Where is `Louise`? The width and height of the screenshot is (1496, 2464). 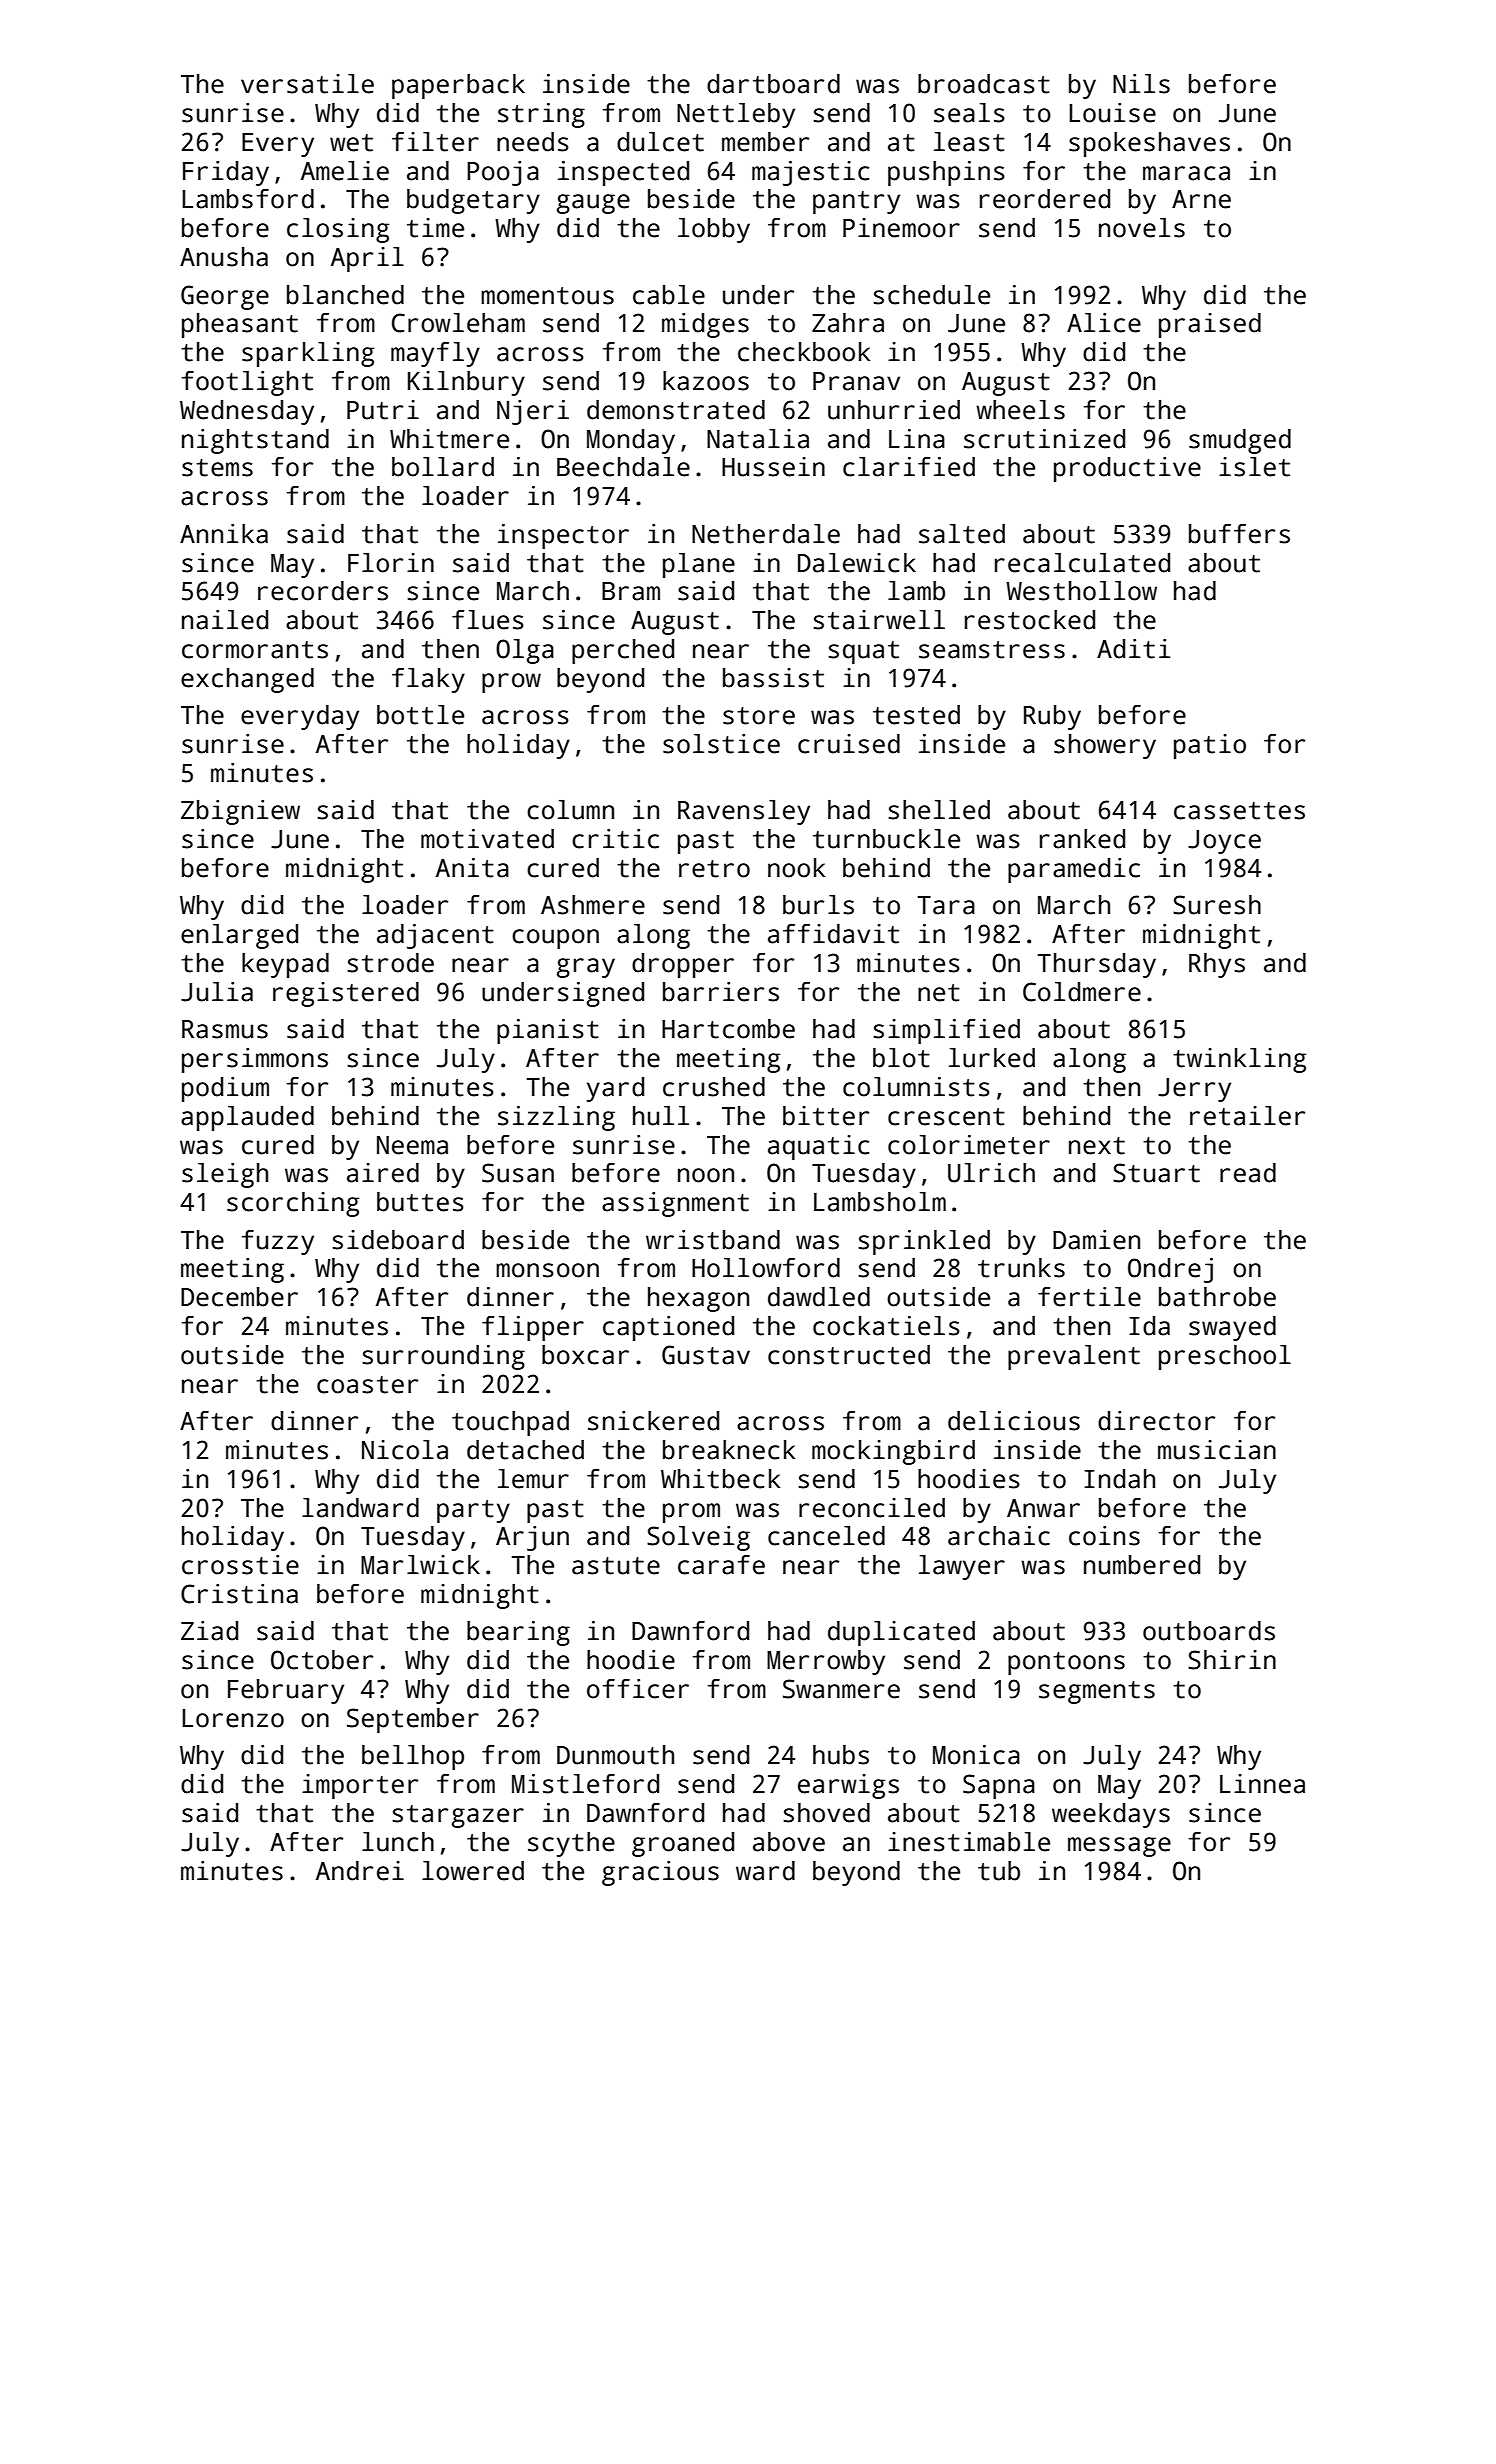 Louise is located at coordinates (1112, 113).
